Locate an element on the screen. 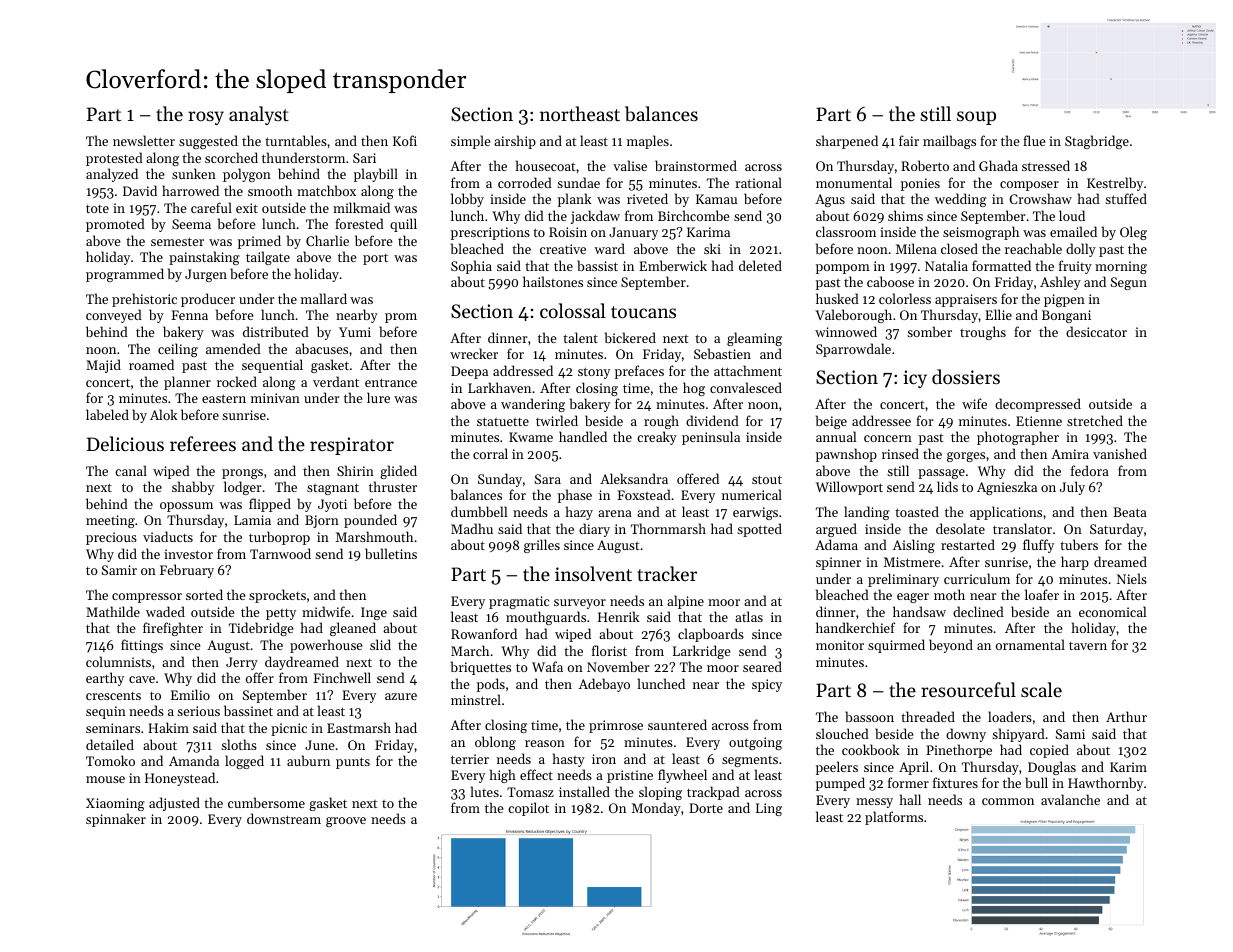  platforms is located at coordinates (894, 818).
